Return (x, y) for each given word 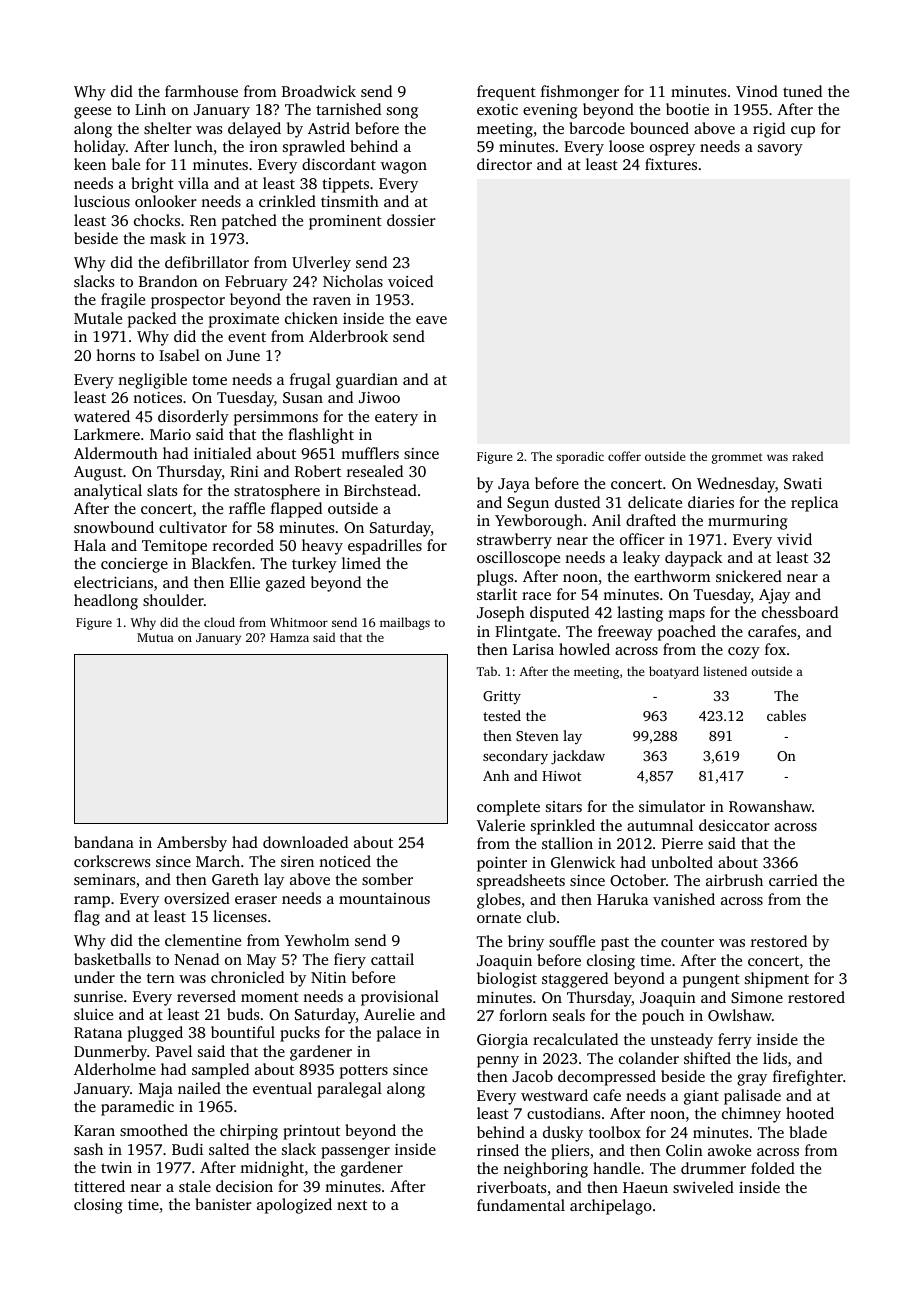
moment (270, 997)
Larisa (533, 649)
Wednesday (736, 485)
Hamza (289, 637)
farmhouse (201, 91)
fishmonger (580, 93)
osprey (672, 150)
